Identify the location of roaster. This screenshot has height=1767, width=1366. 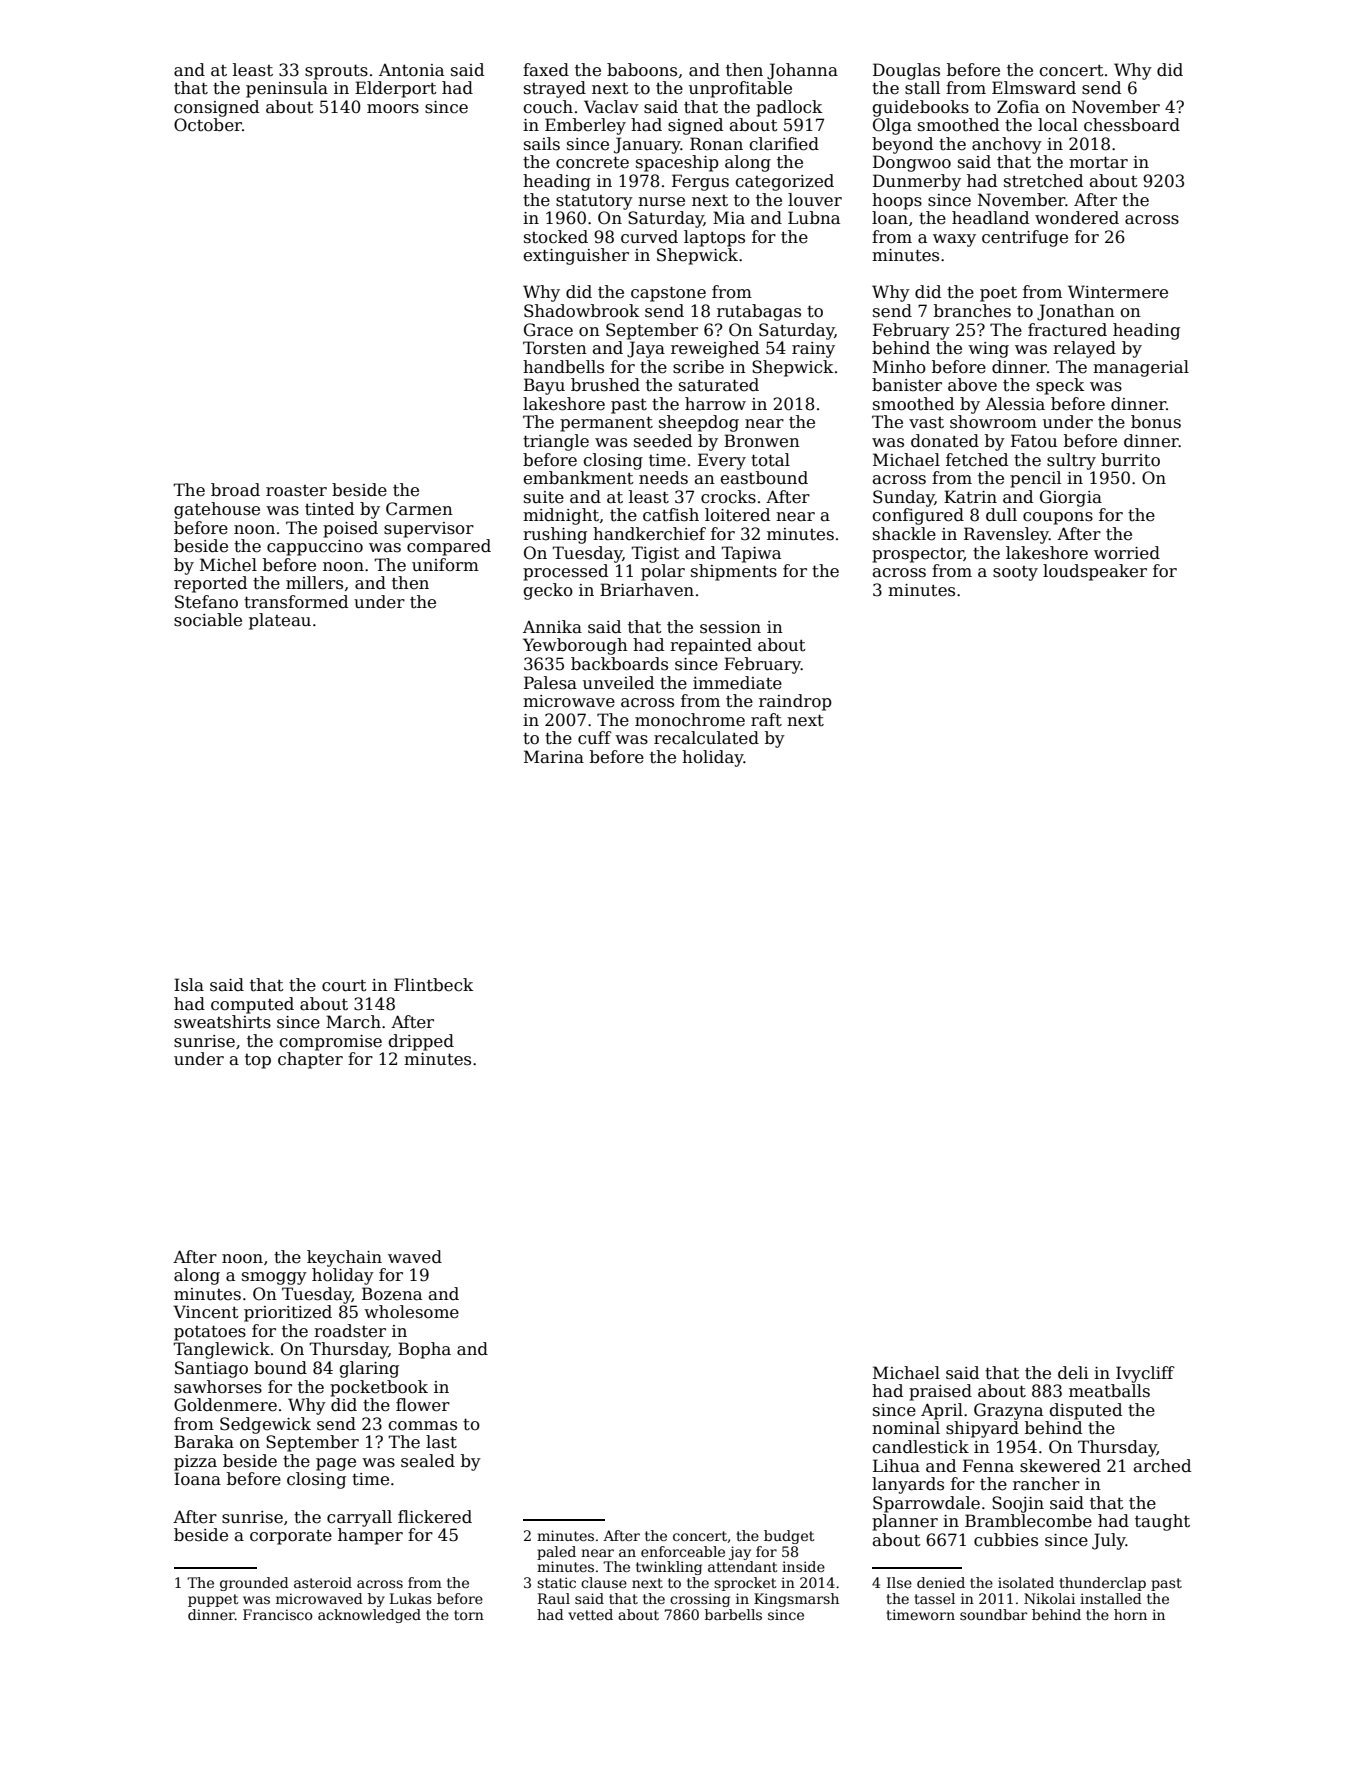
(296, 491).
